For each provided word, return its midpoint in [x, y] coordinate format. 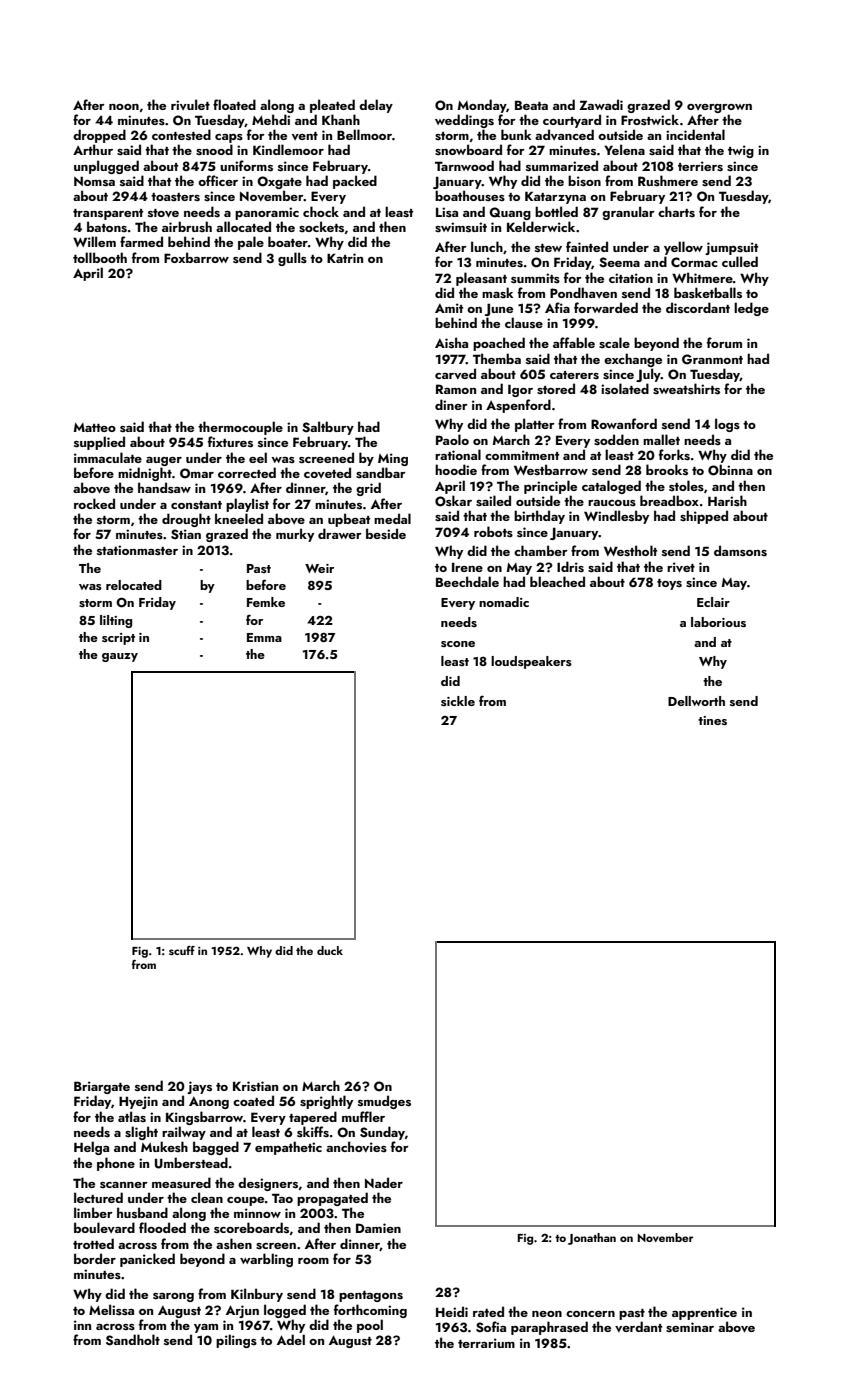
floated [234, 104]
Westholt [630, 551]
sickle [458, 701]
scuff [182, 950]
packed [355, 182]
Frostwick [650, 119]
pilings [236, 1341]
